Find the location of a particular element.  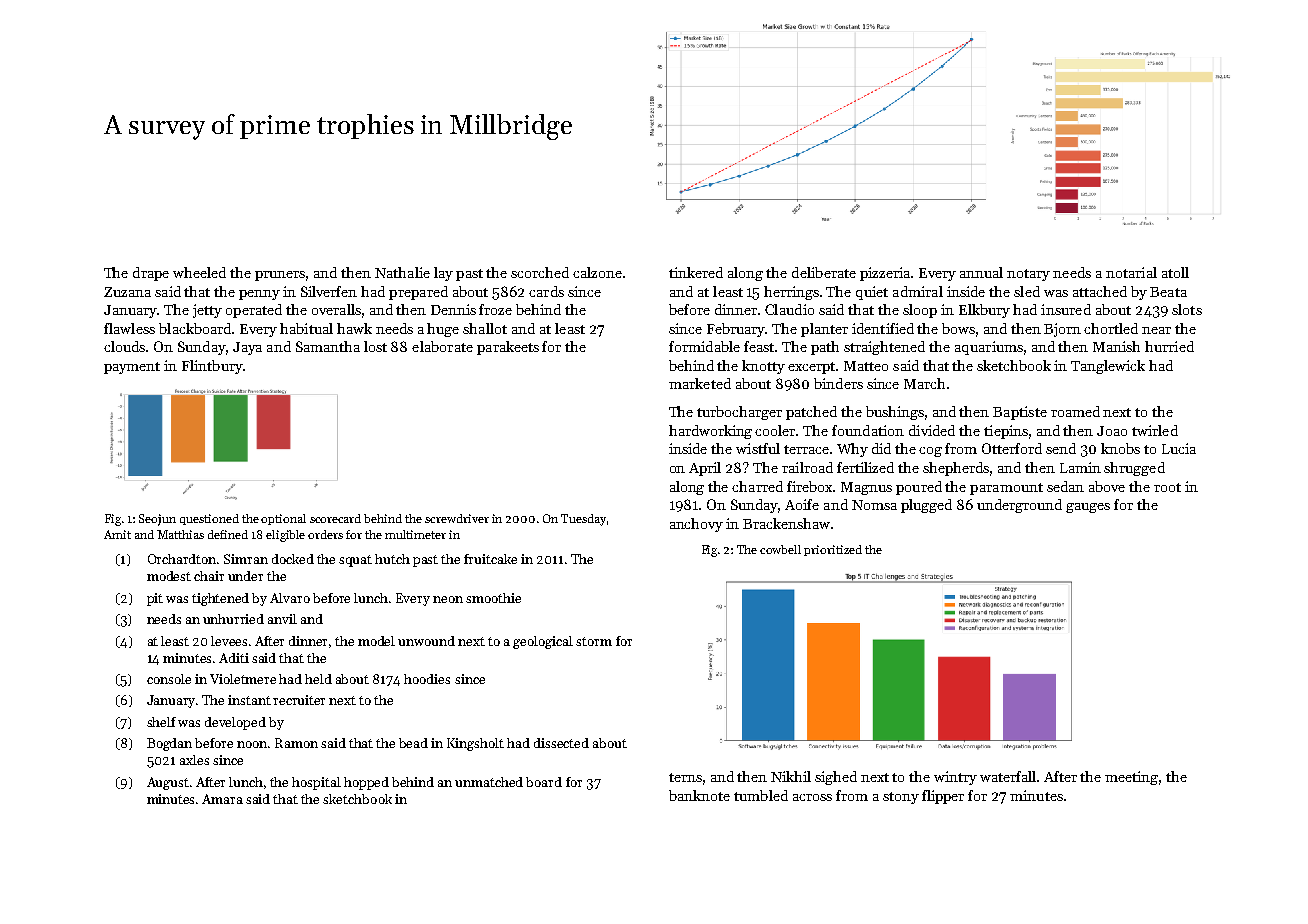

Ramon is located at coordinates (296, 743).
